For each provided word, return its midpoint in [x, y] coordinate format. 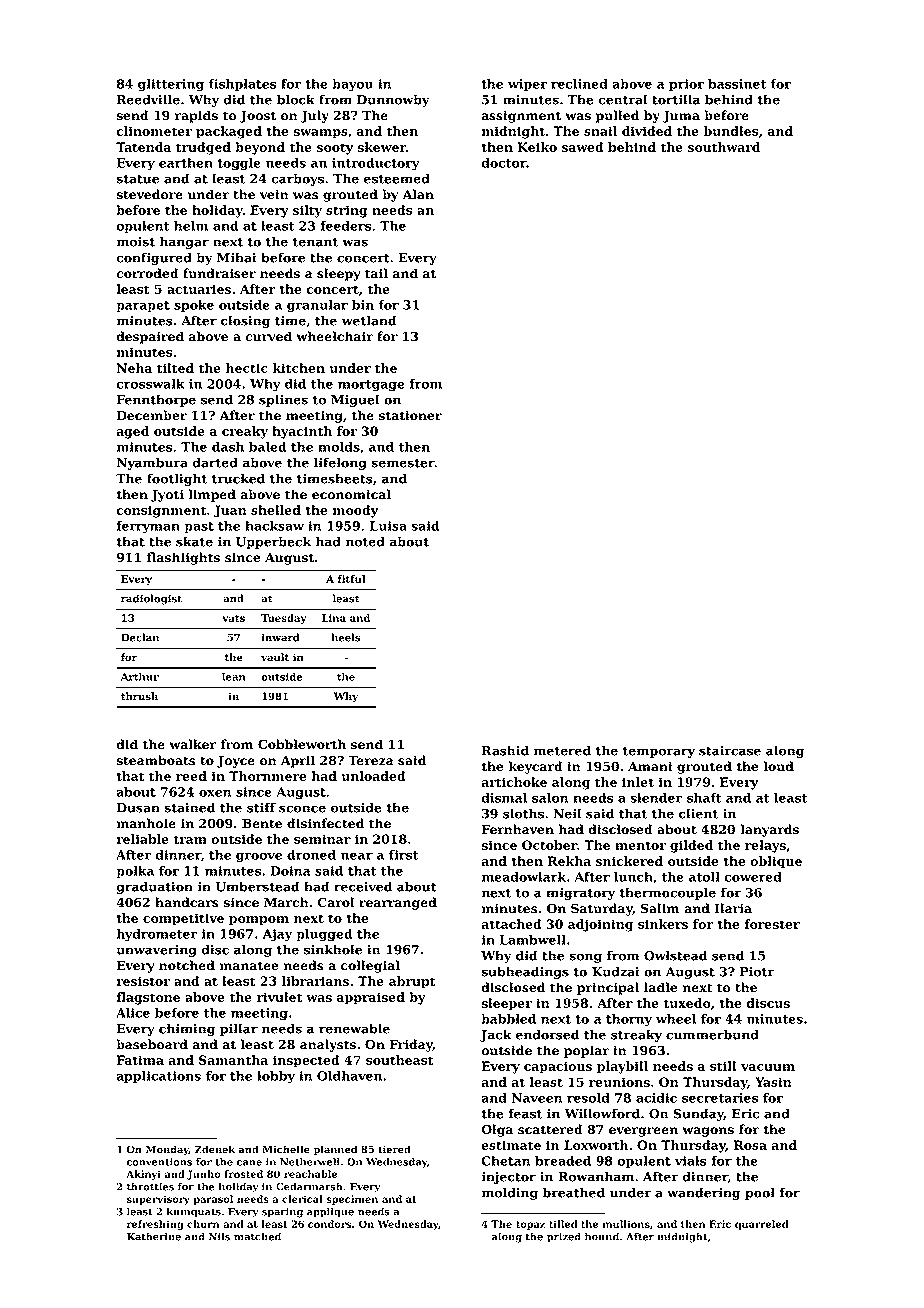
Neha [134, 368]
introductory [376, 164]
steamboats [155, 760]
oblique [776, 862]
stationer [410, 416]
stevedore [149, 194]
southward [724, 147]
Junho [204, 1175]
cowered [753, 877]
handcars [187, 902]
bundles [731, 131]
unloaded [373, 776]
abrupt [412, 982]
